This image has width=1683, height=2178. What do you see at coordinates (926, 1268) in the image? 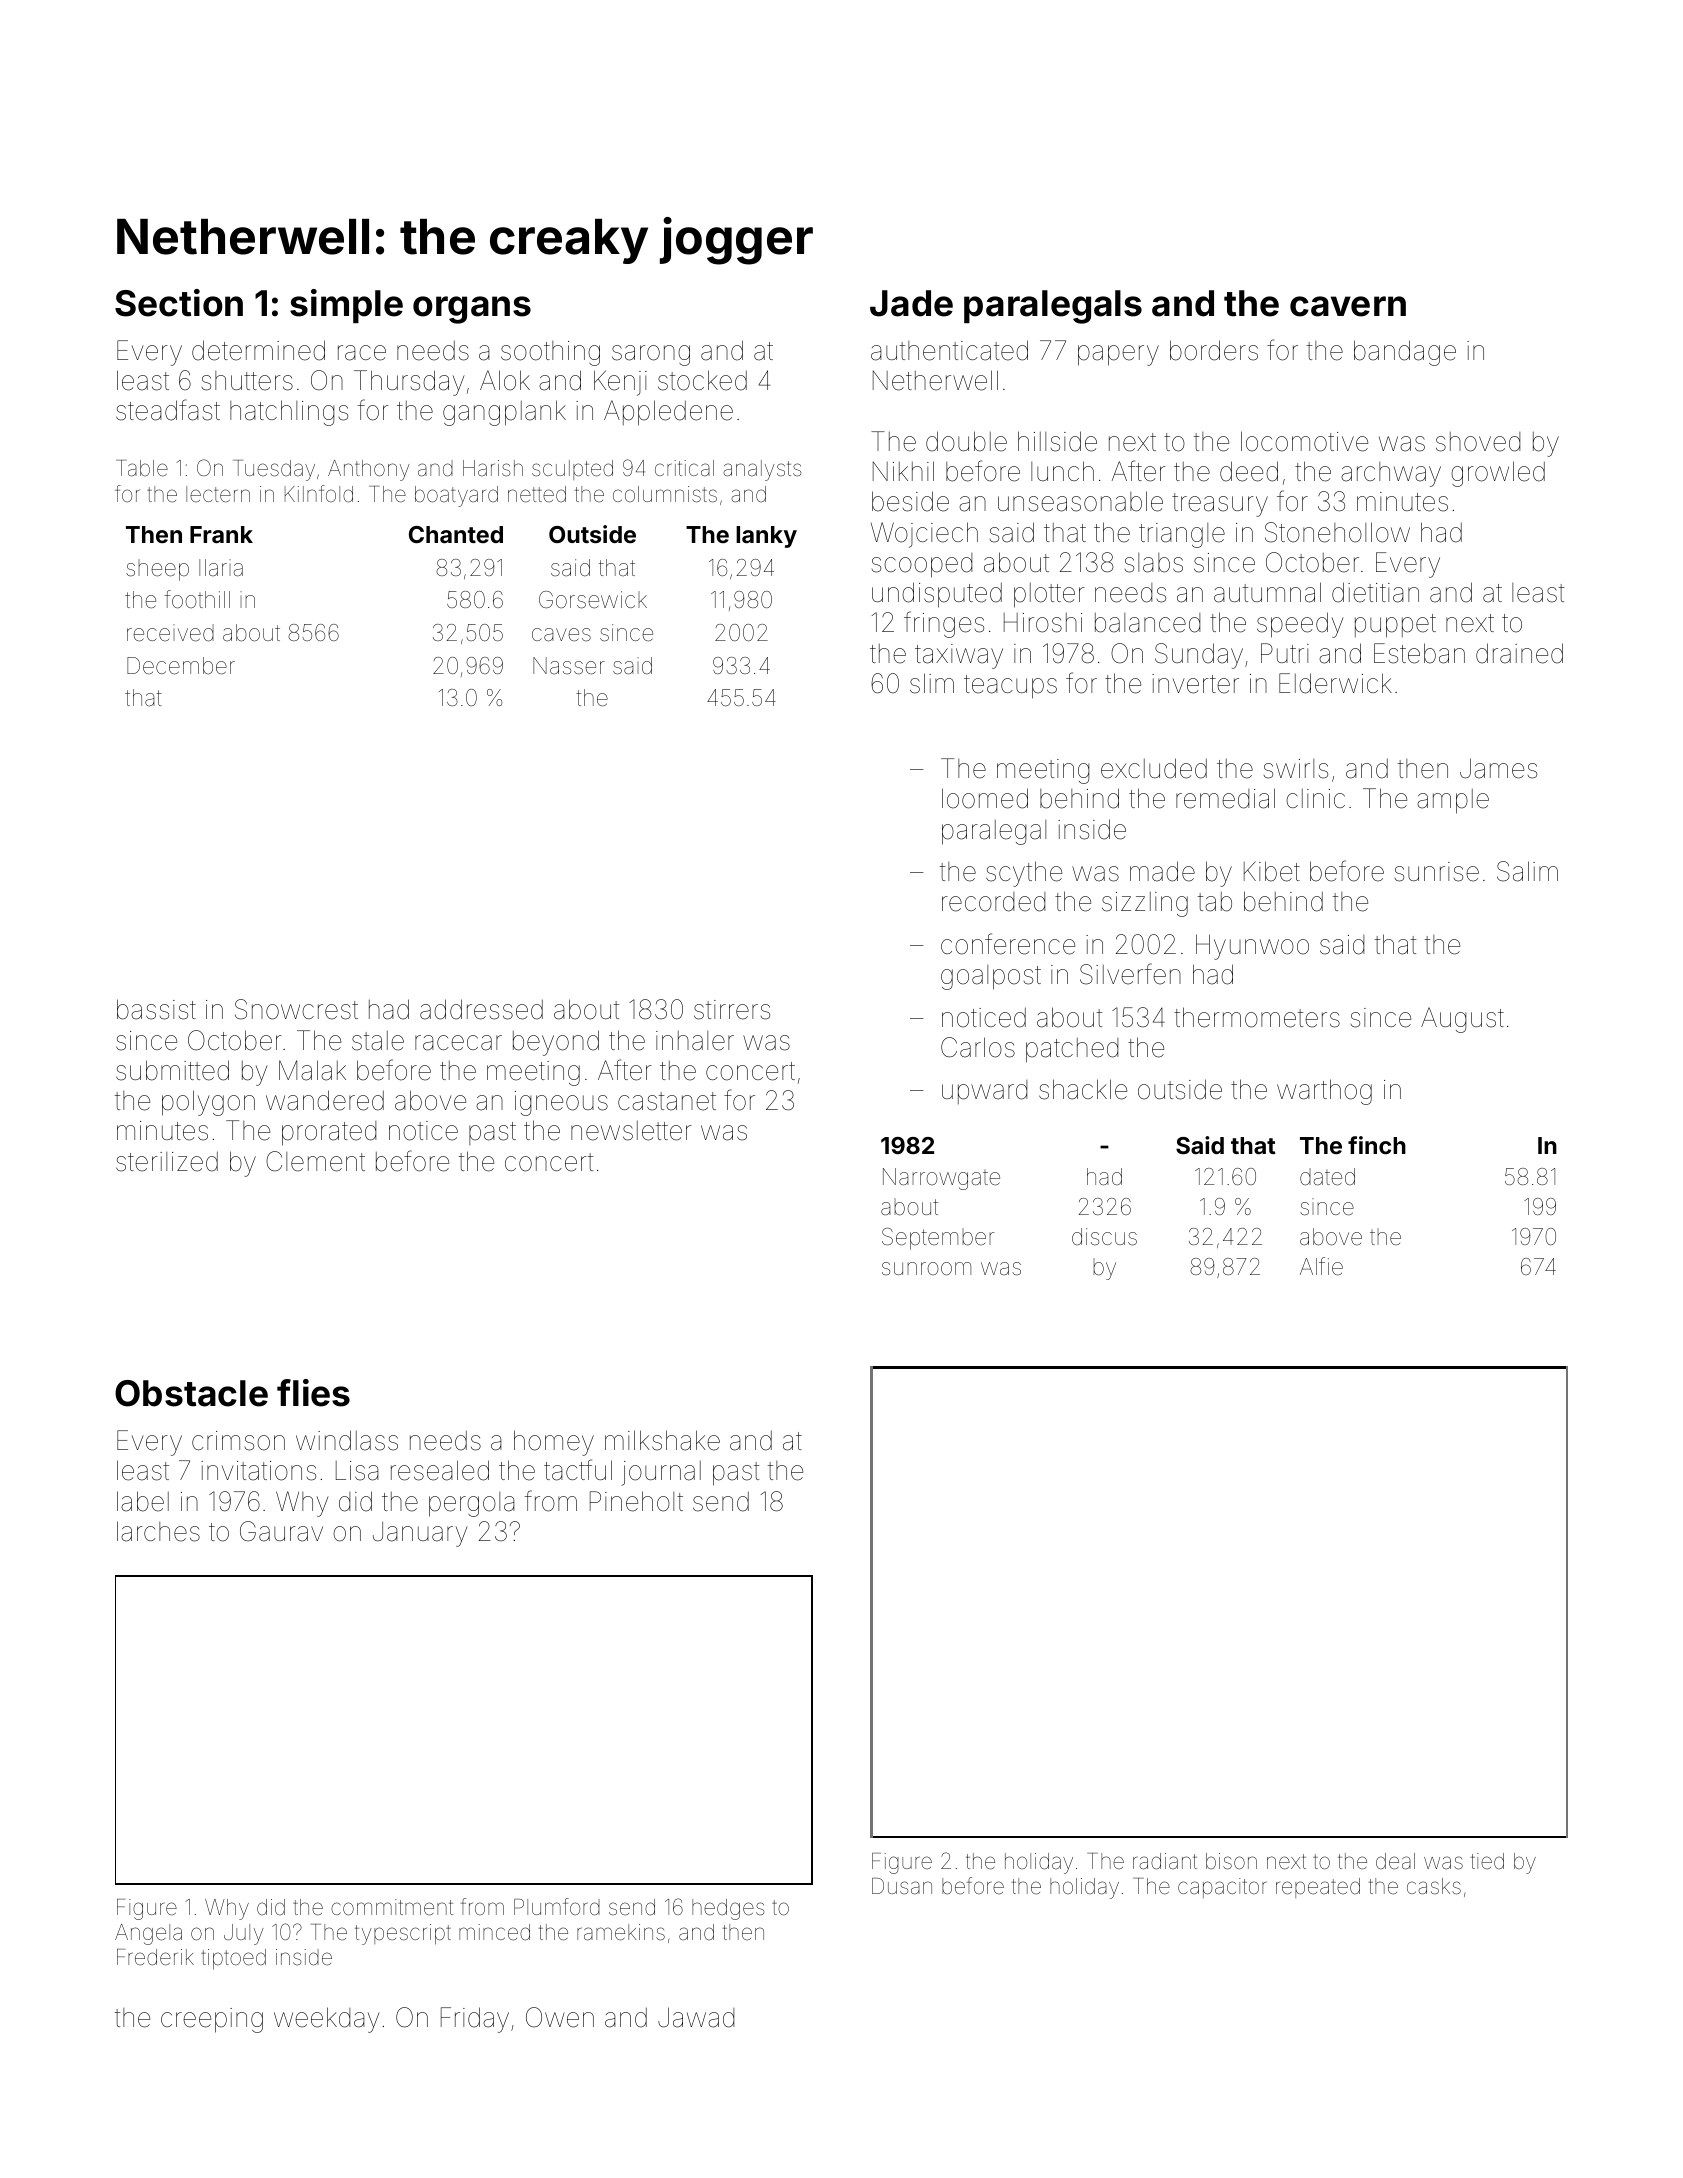
I see `sunroom` at bounding box center [926, 1268].
